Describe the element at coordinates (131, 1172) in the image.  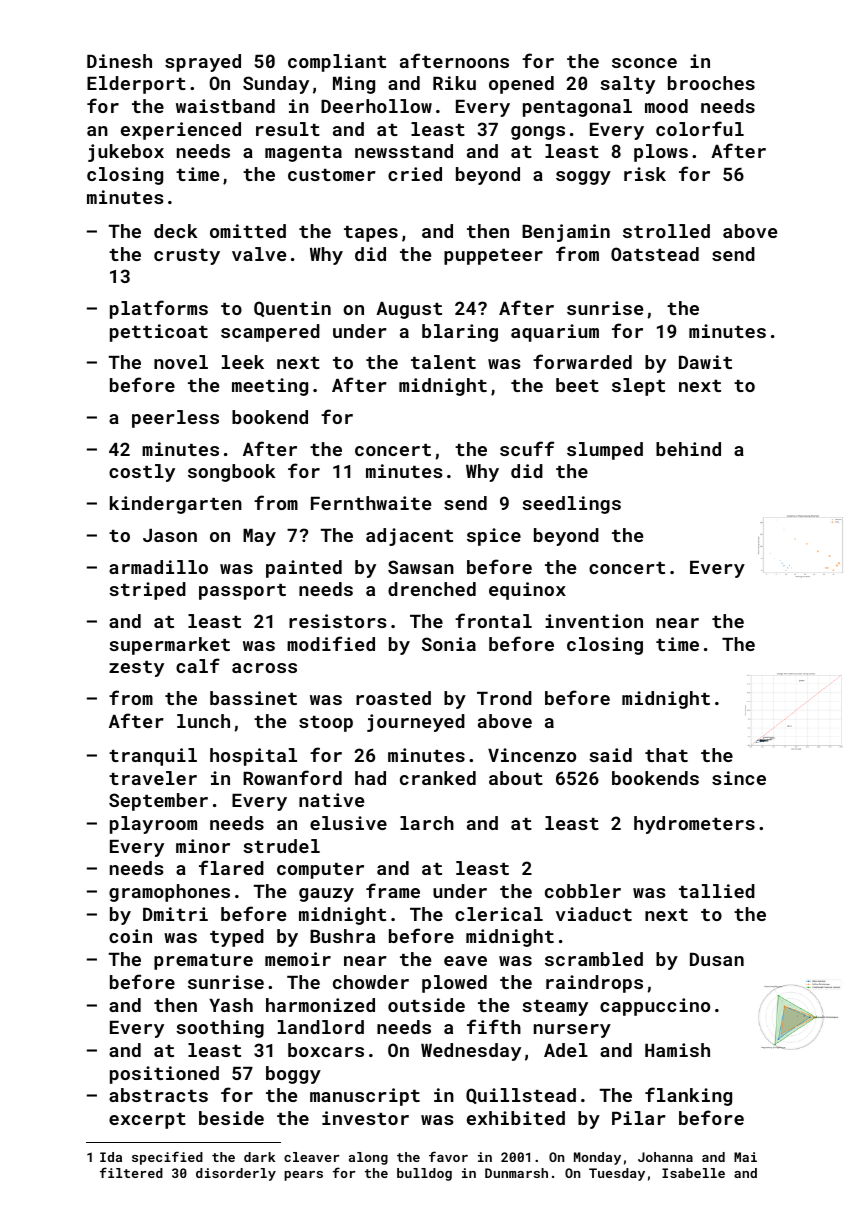
I see `filtered` at that location.
